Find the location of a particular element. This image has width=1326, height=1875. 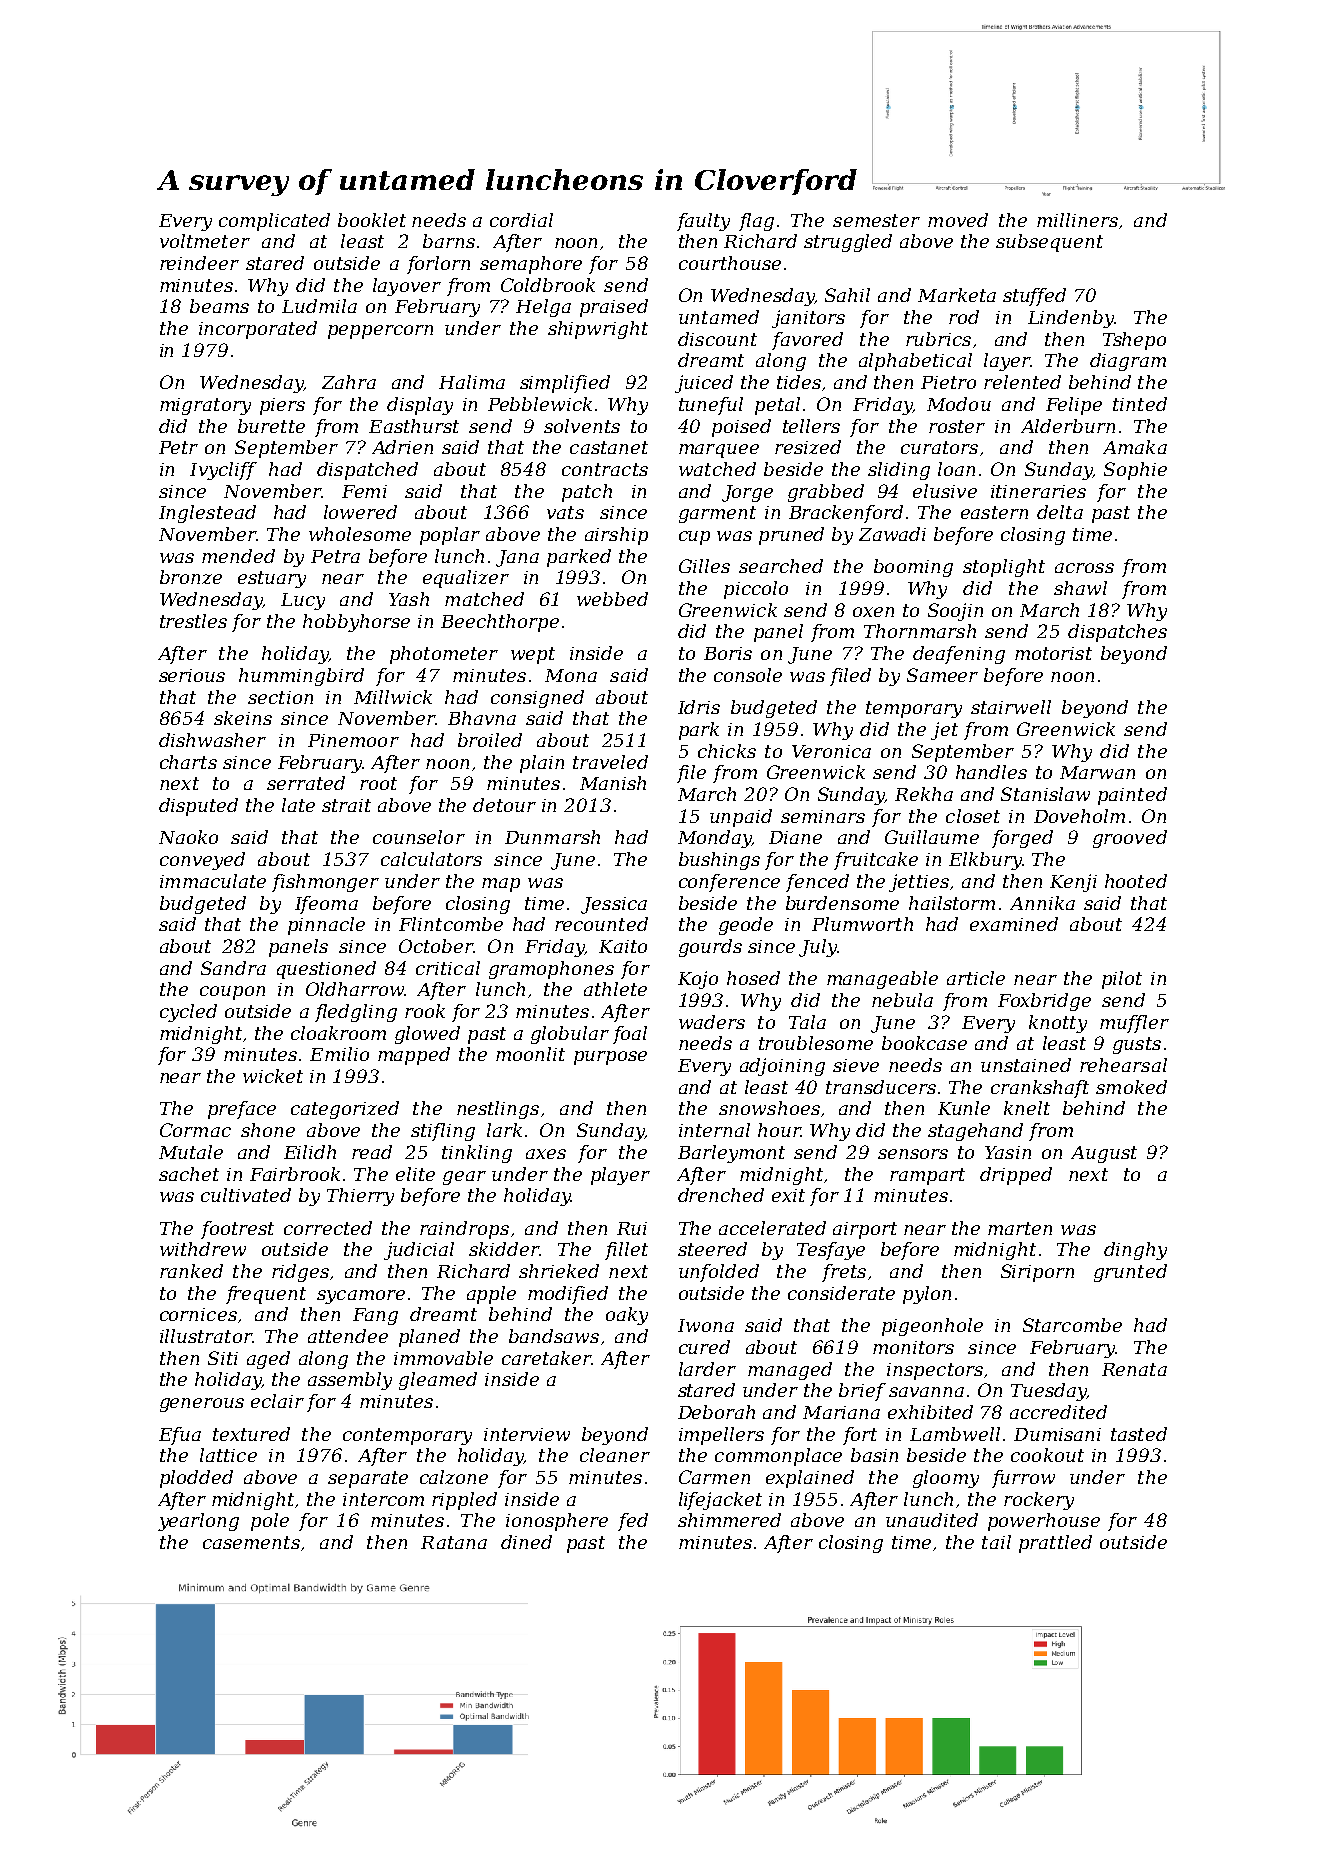

manageable is located at coordinates (882, 980).
